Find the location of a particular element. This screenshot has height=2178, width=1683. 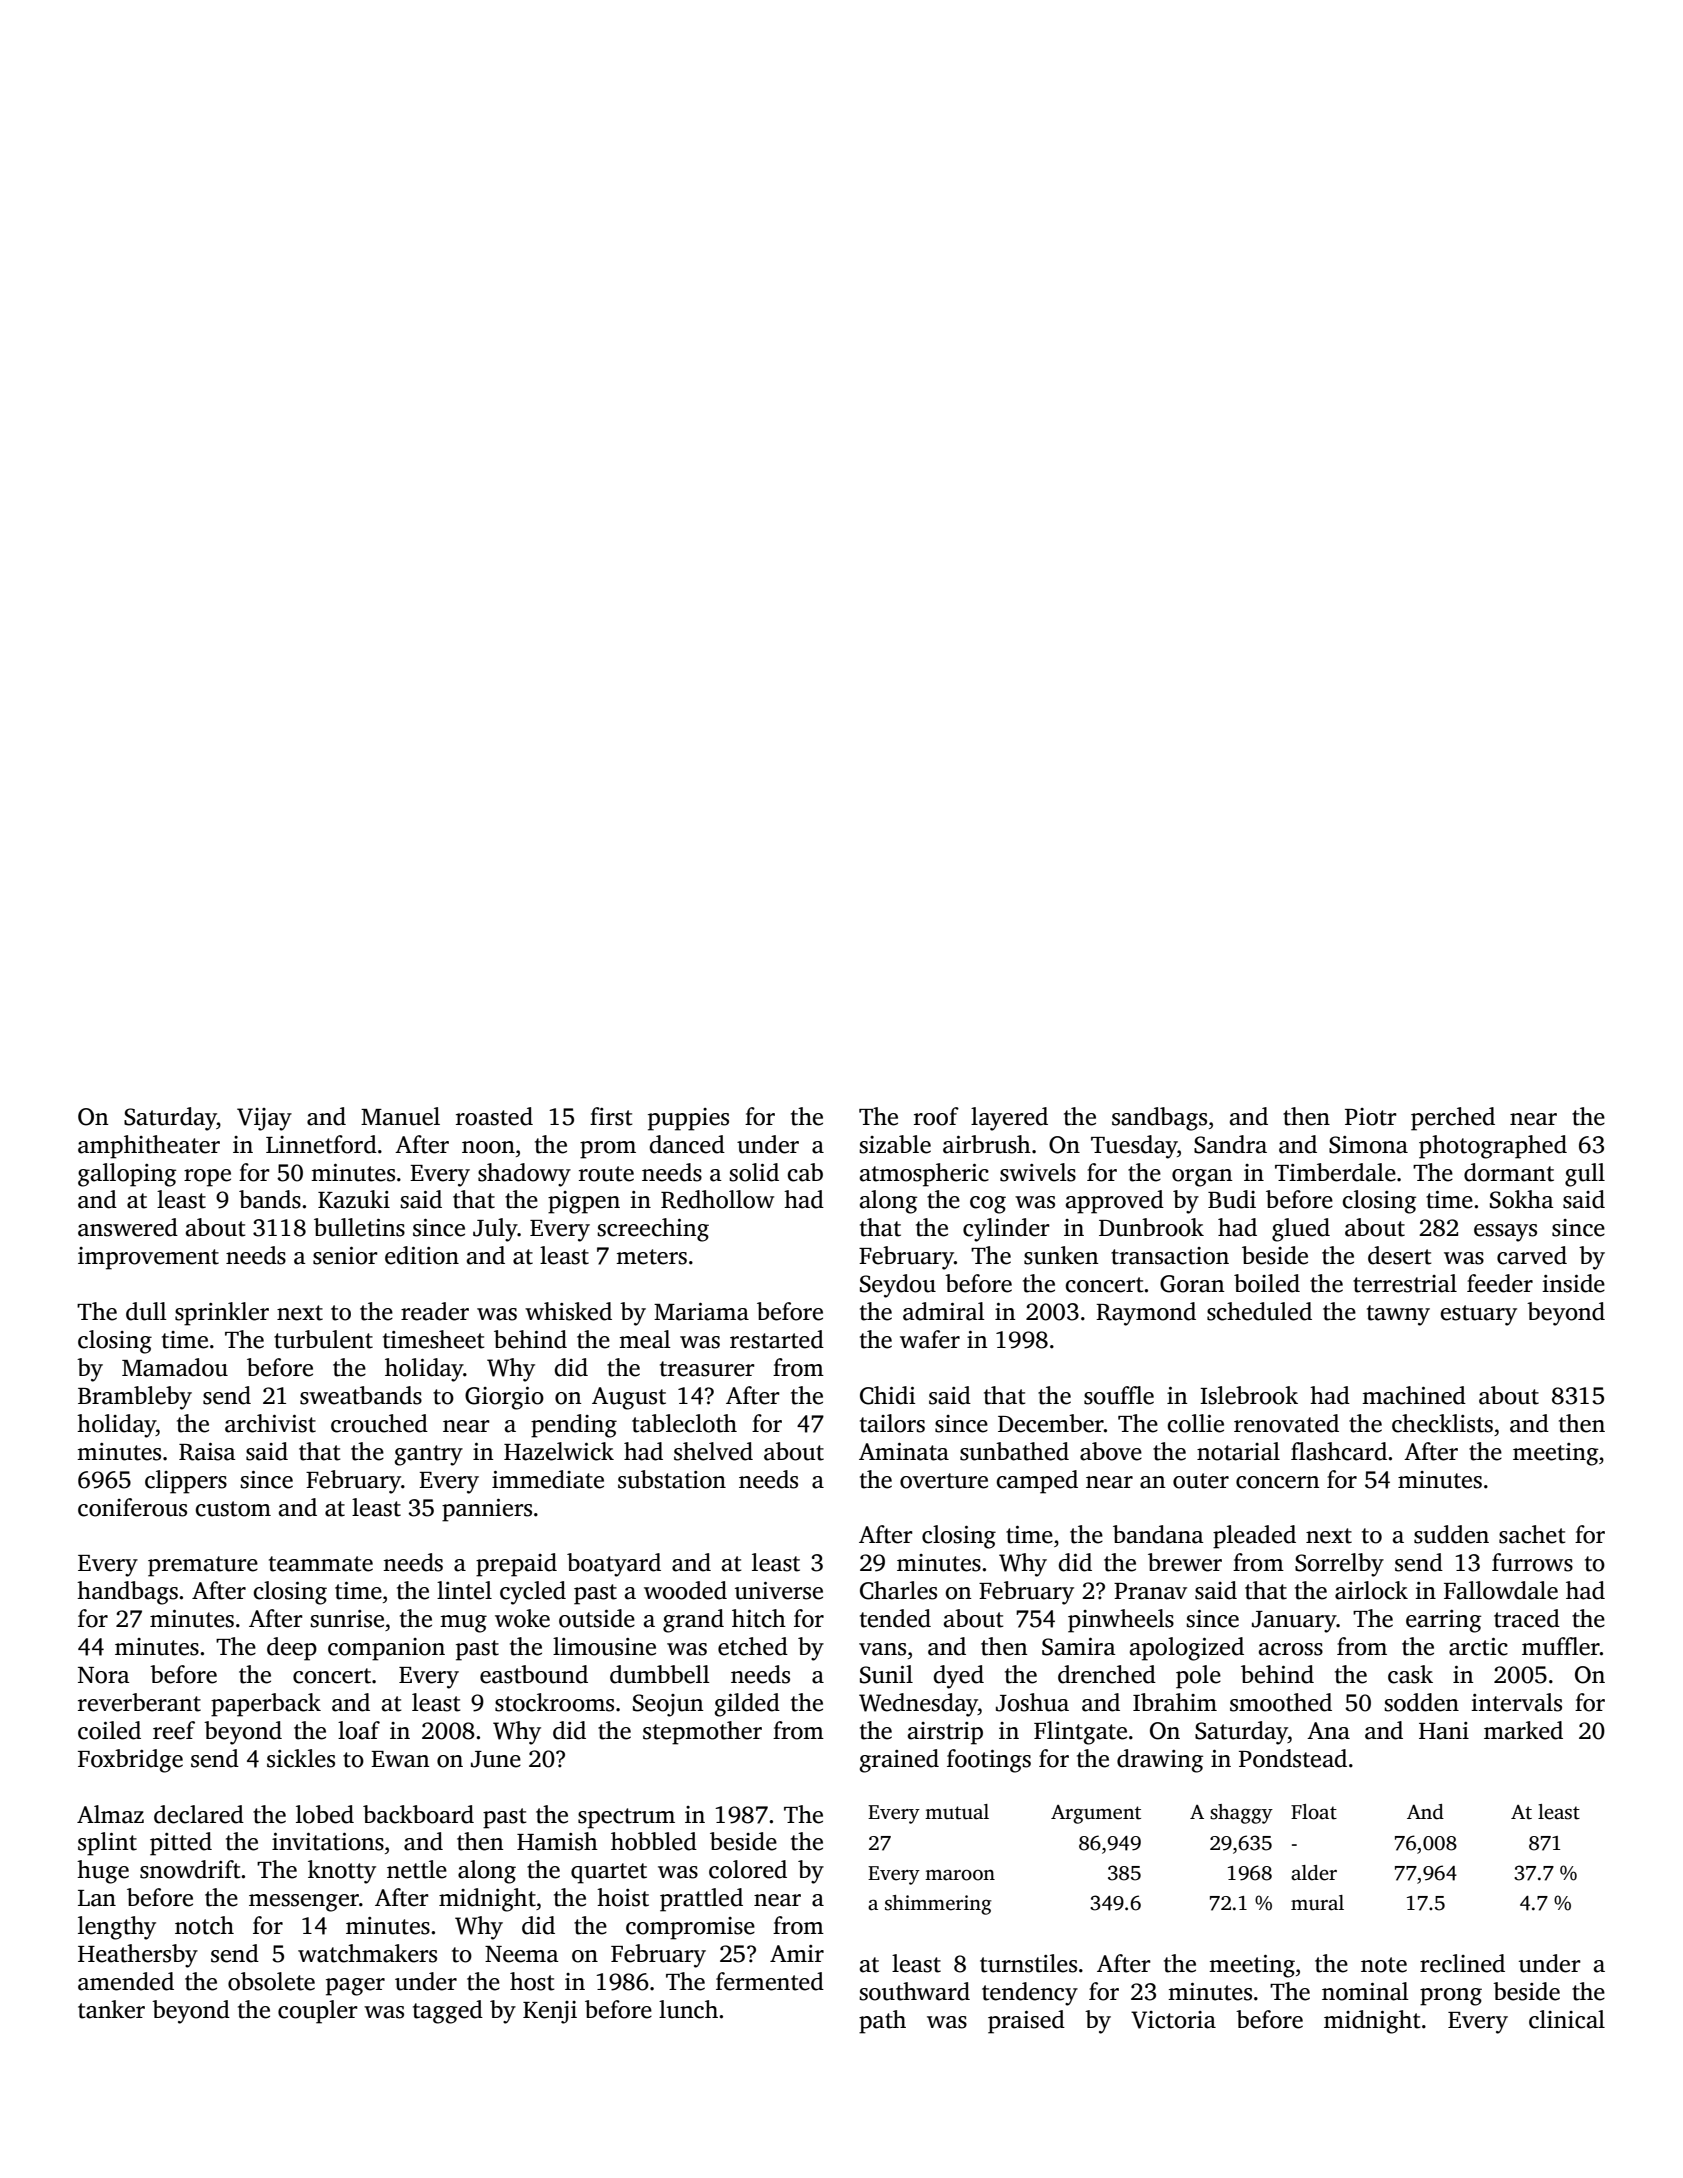

Seydou is located at coordinates (898, 1286).
